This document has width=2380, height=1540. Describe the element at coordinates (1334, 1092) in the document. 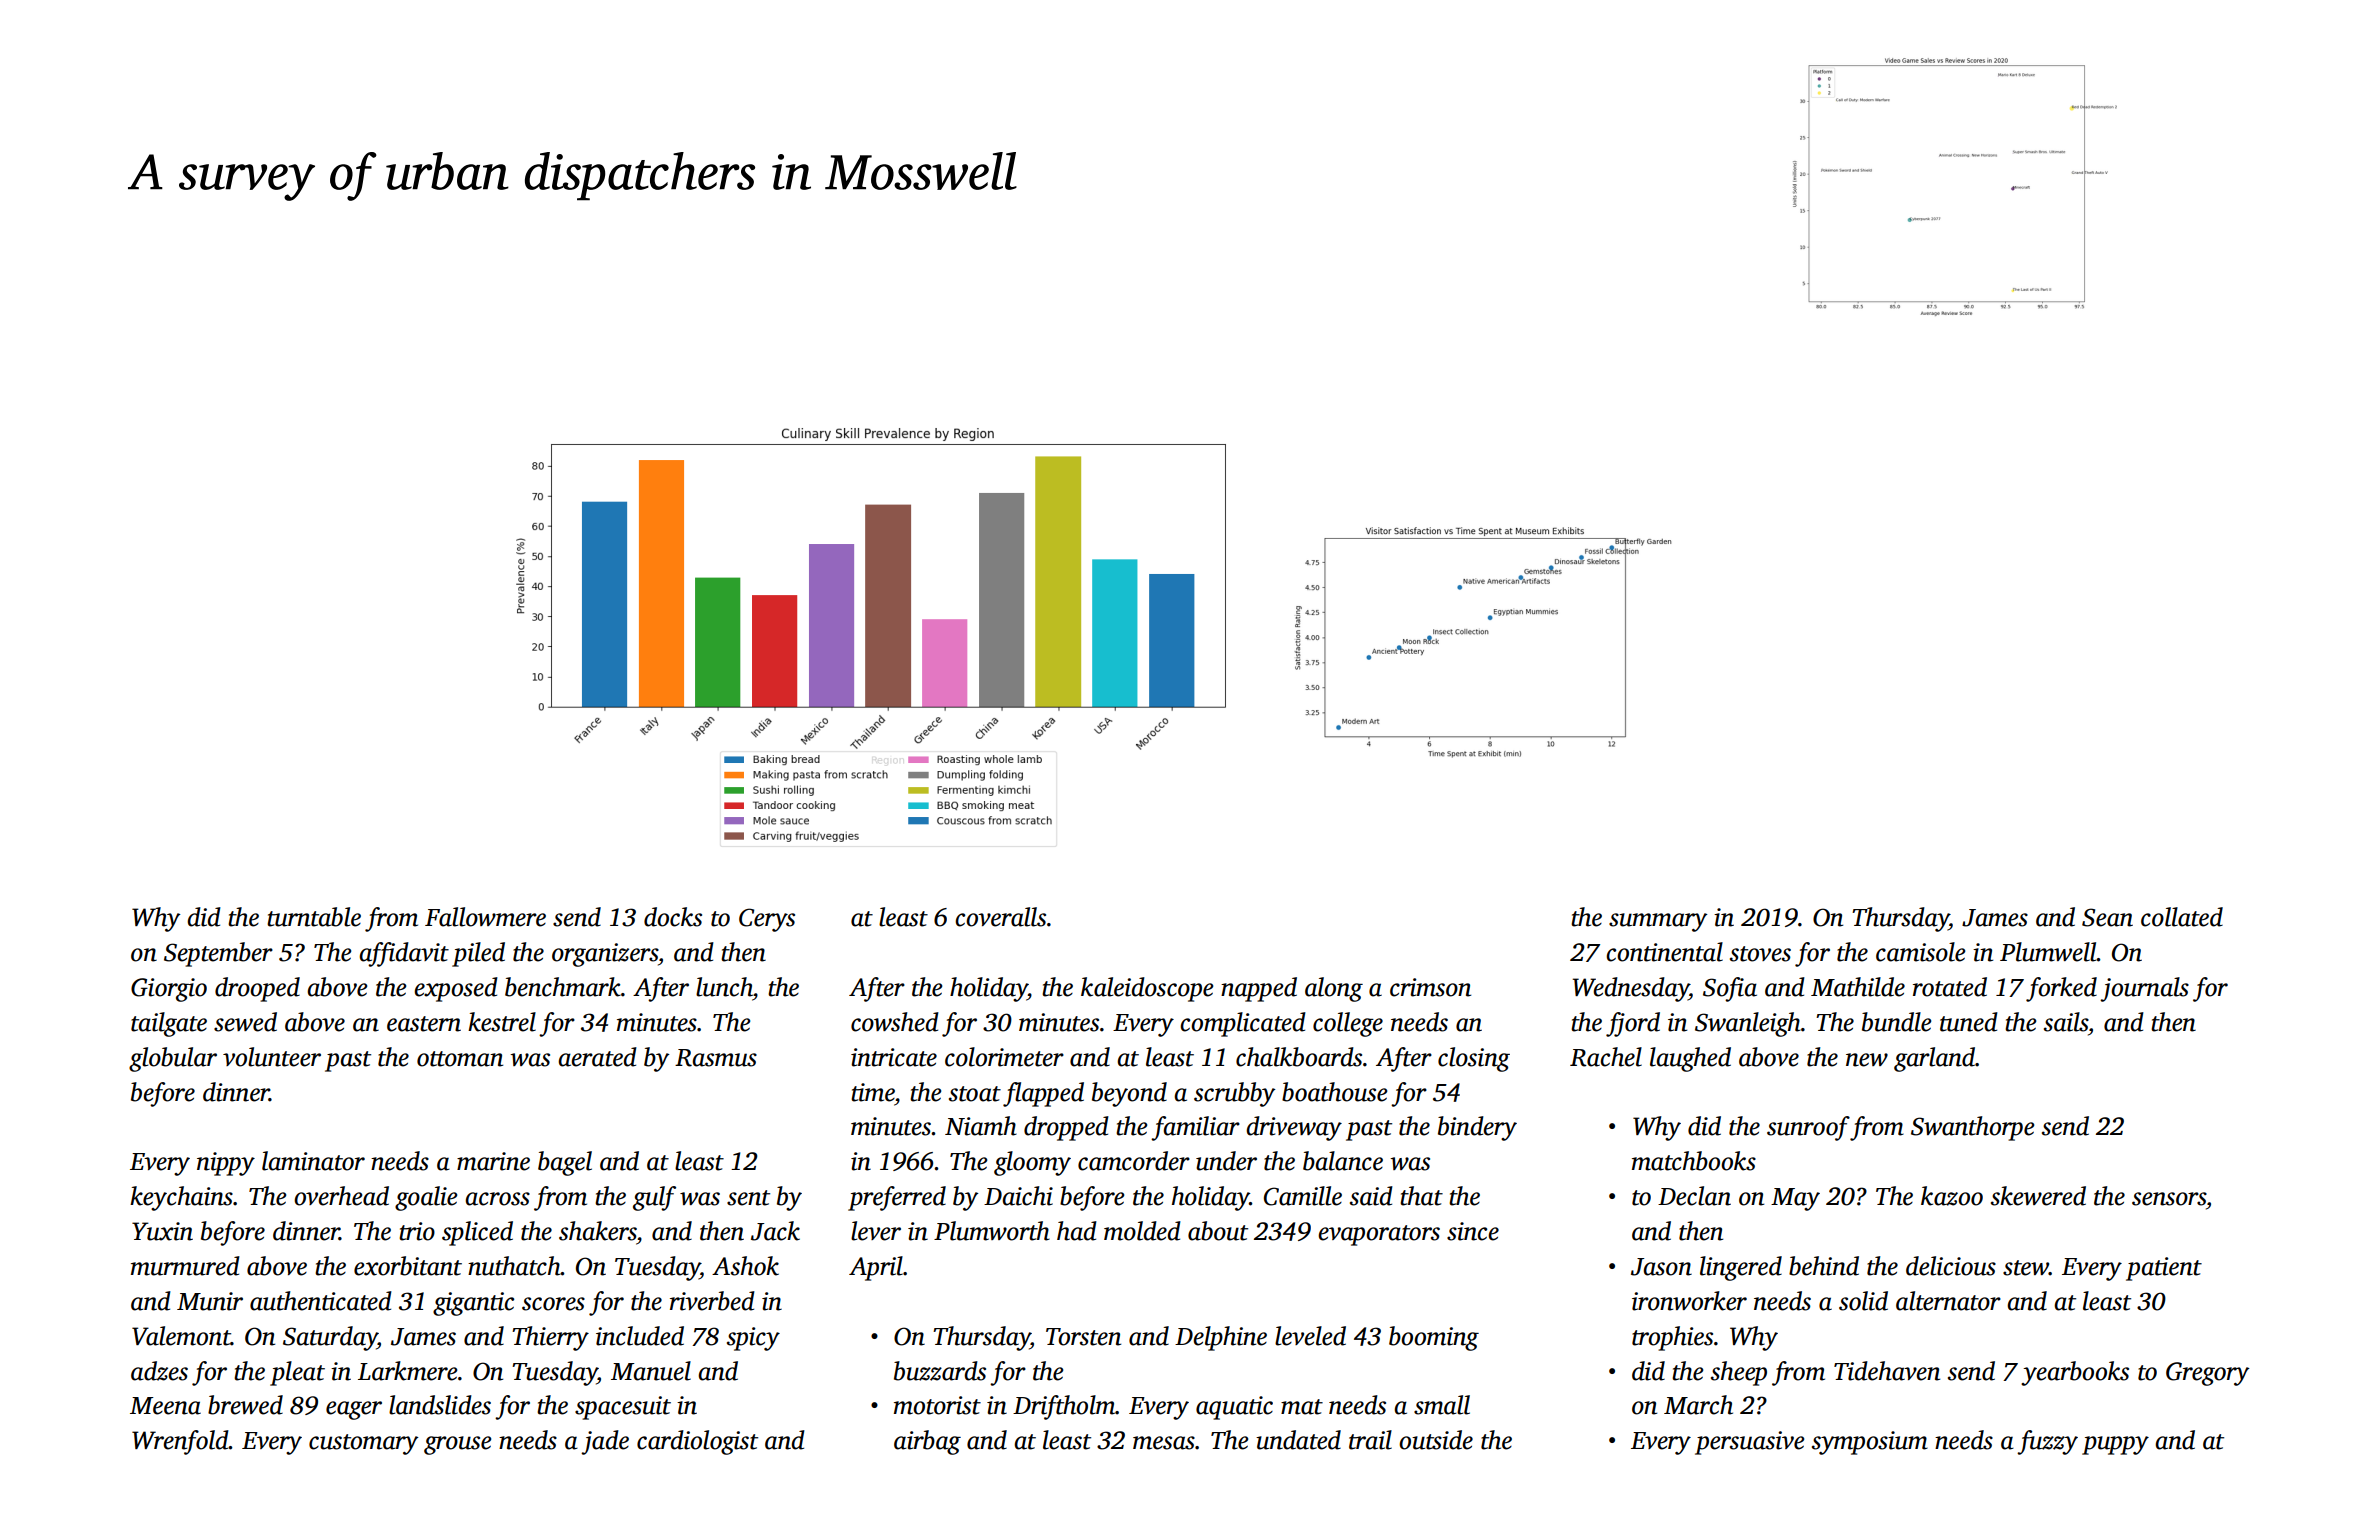

I see `boathouse` at that location.
